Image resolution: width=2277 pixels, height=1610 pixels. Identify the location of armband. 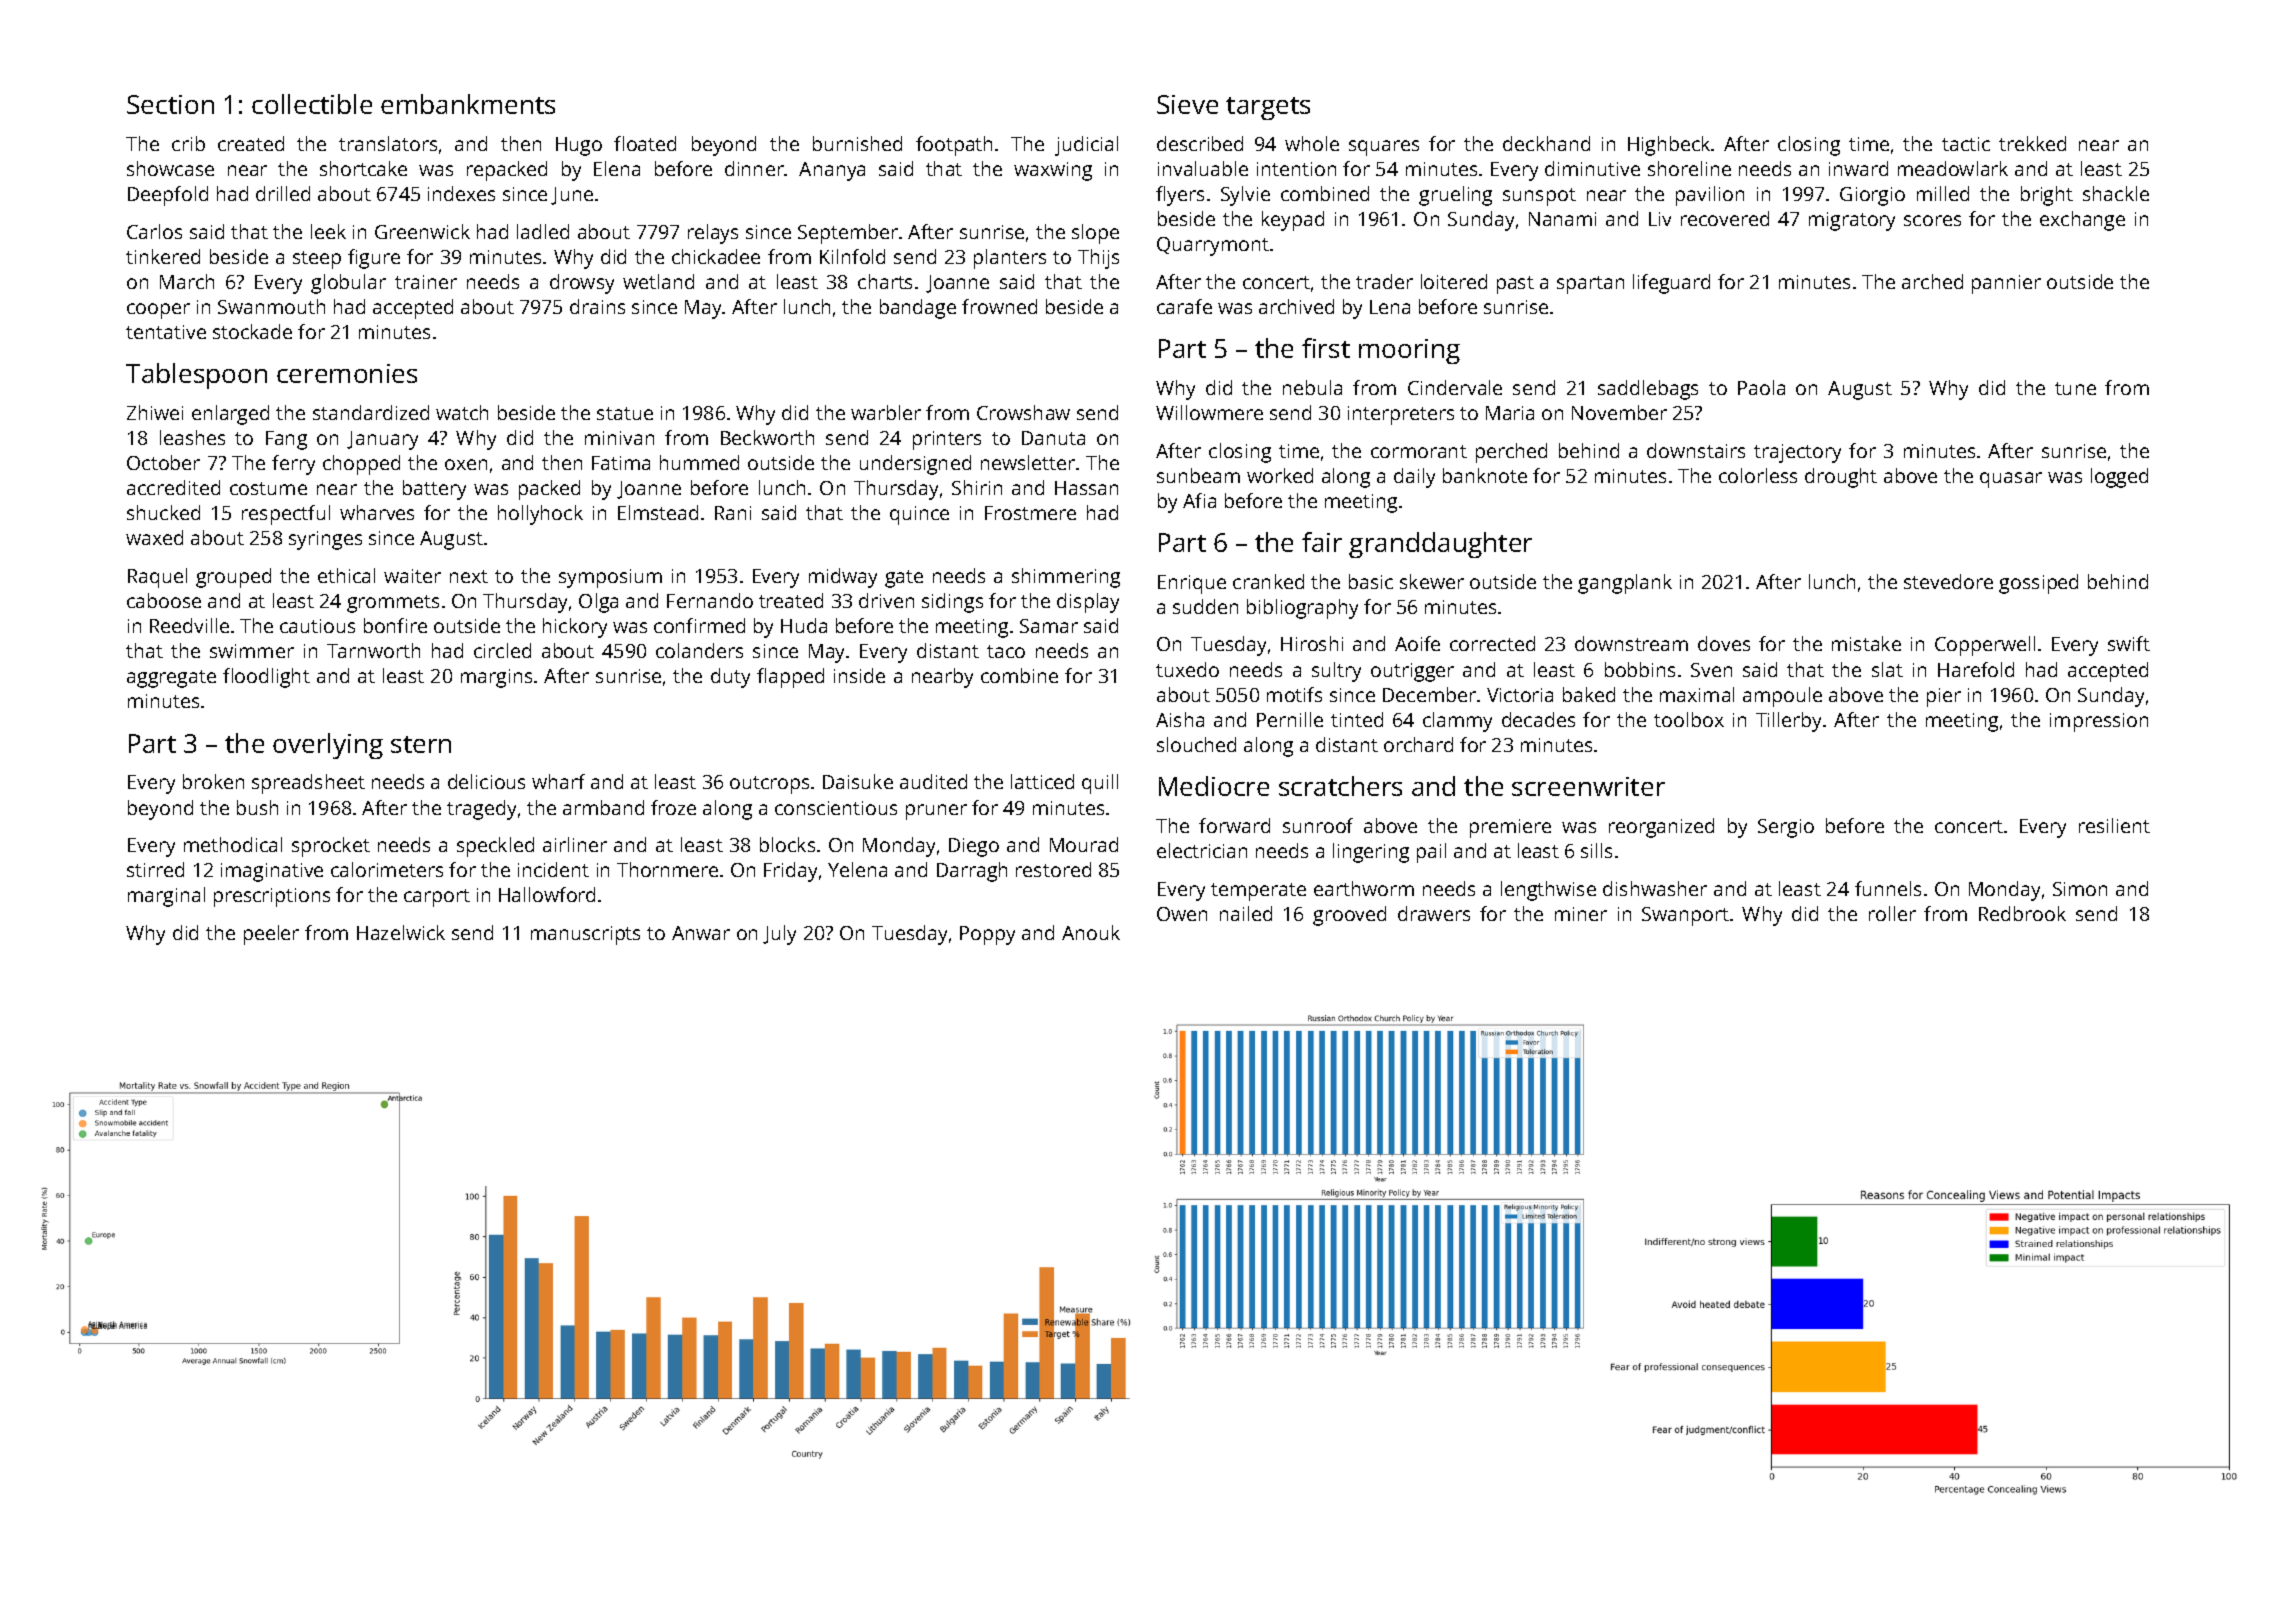
(603, 807).
